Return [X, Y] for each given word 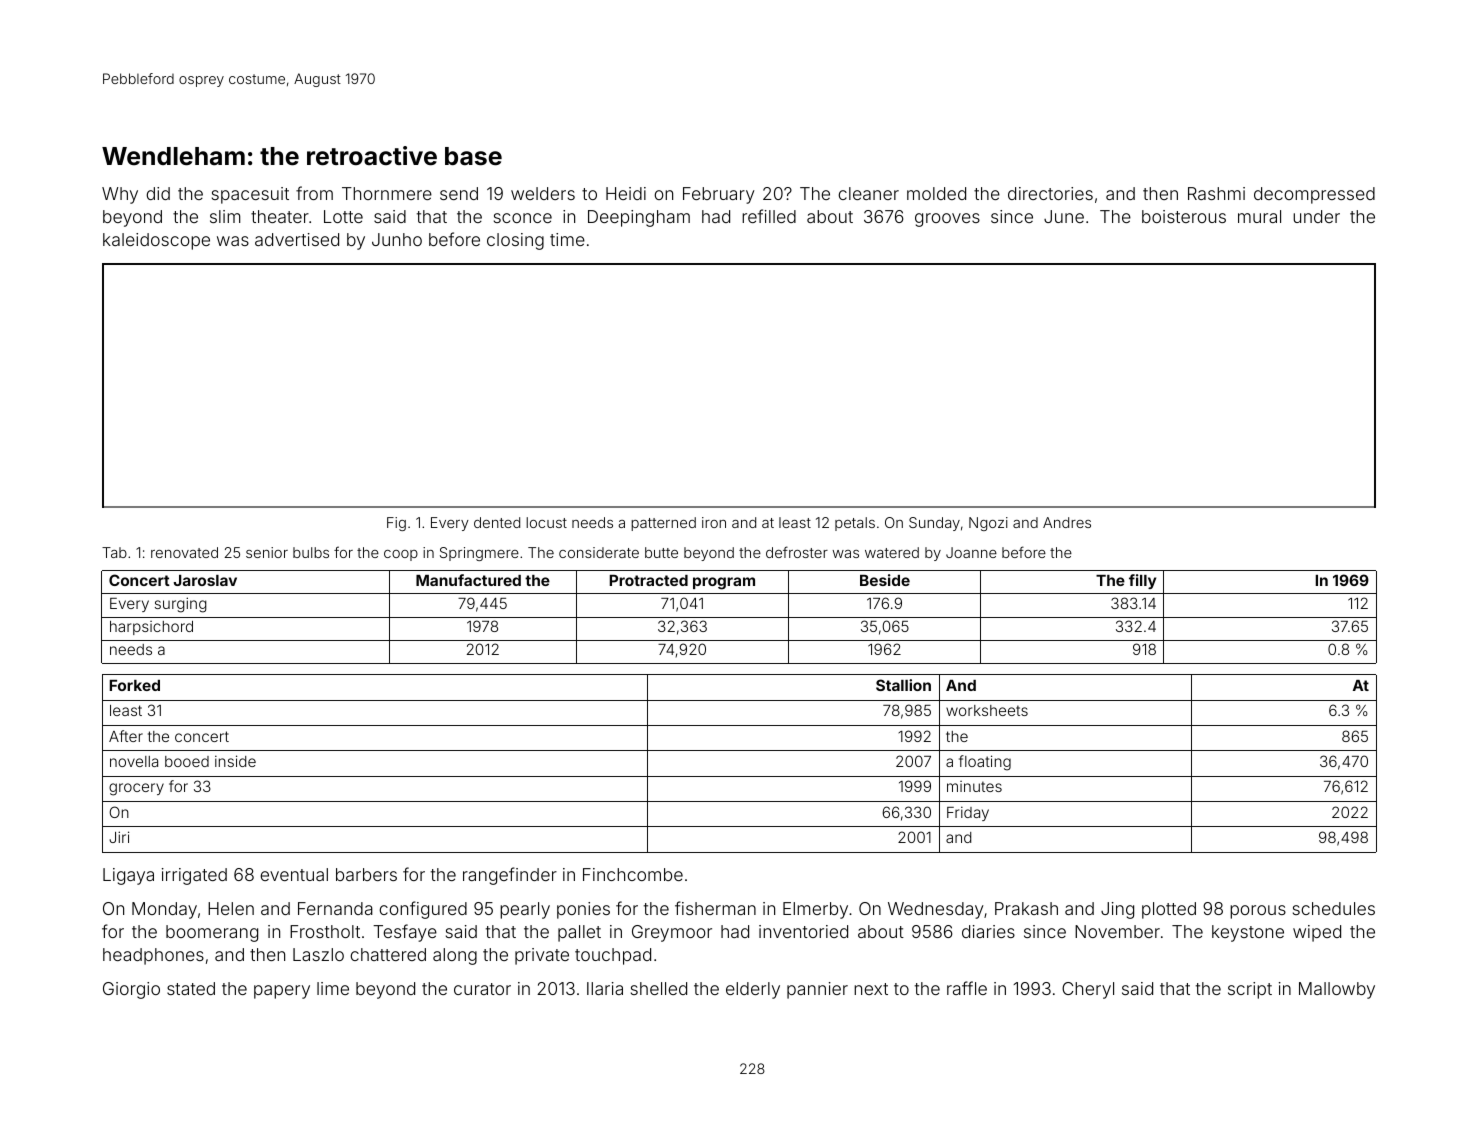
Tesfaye [405, 933]
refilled [769, 216]
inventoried [803, 931]
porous [1258, 912]
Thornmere [387, 193]
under [1316, 216]
